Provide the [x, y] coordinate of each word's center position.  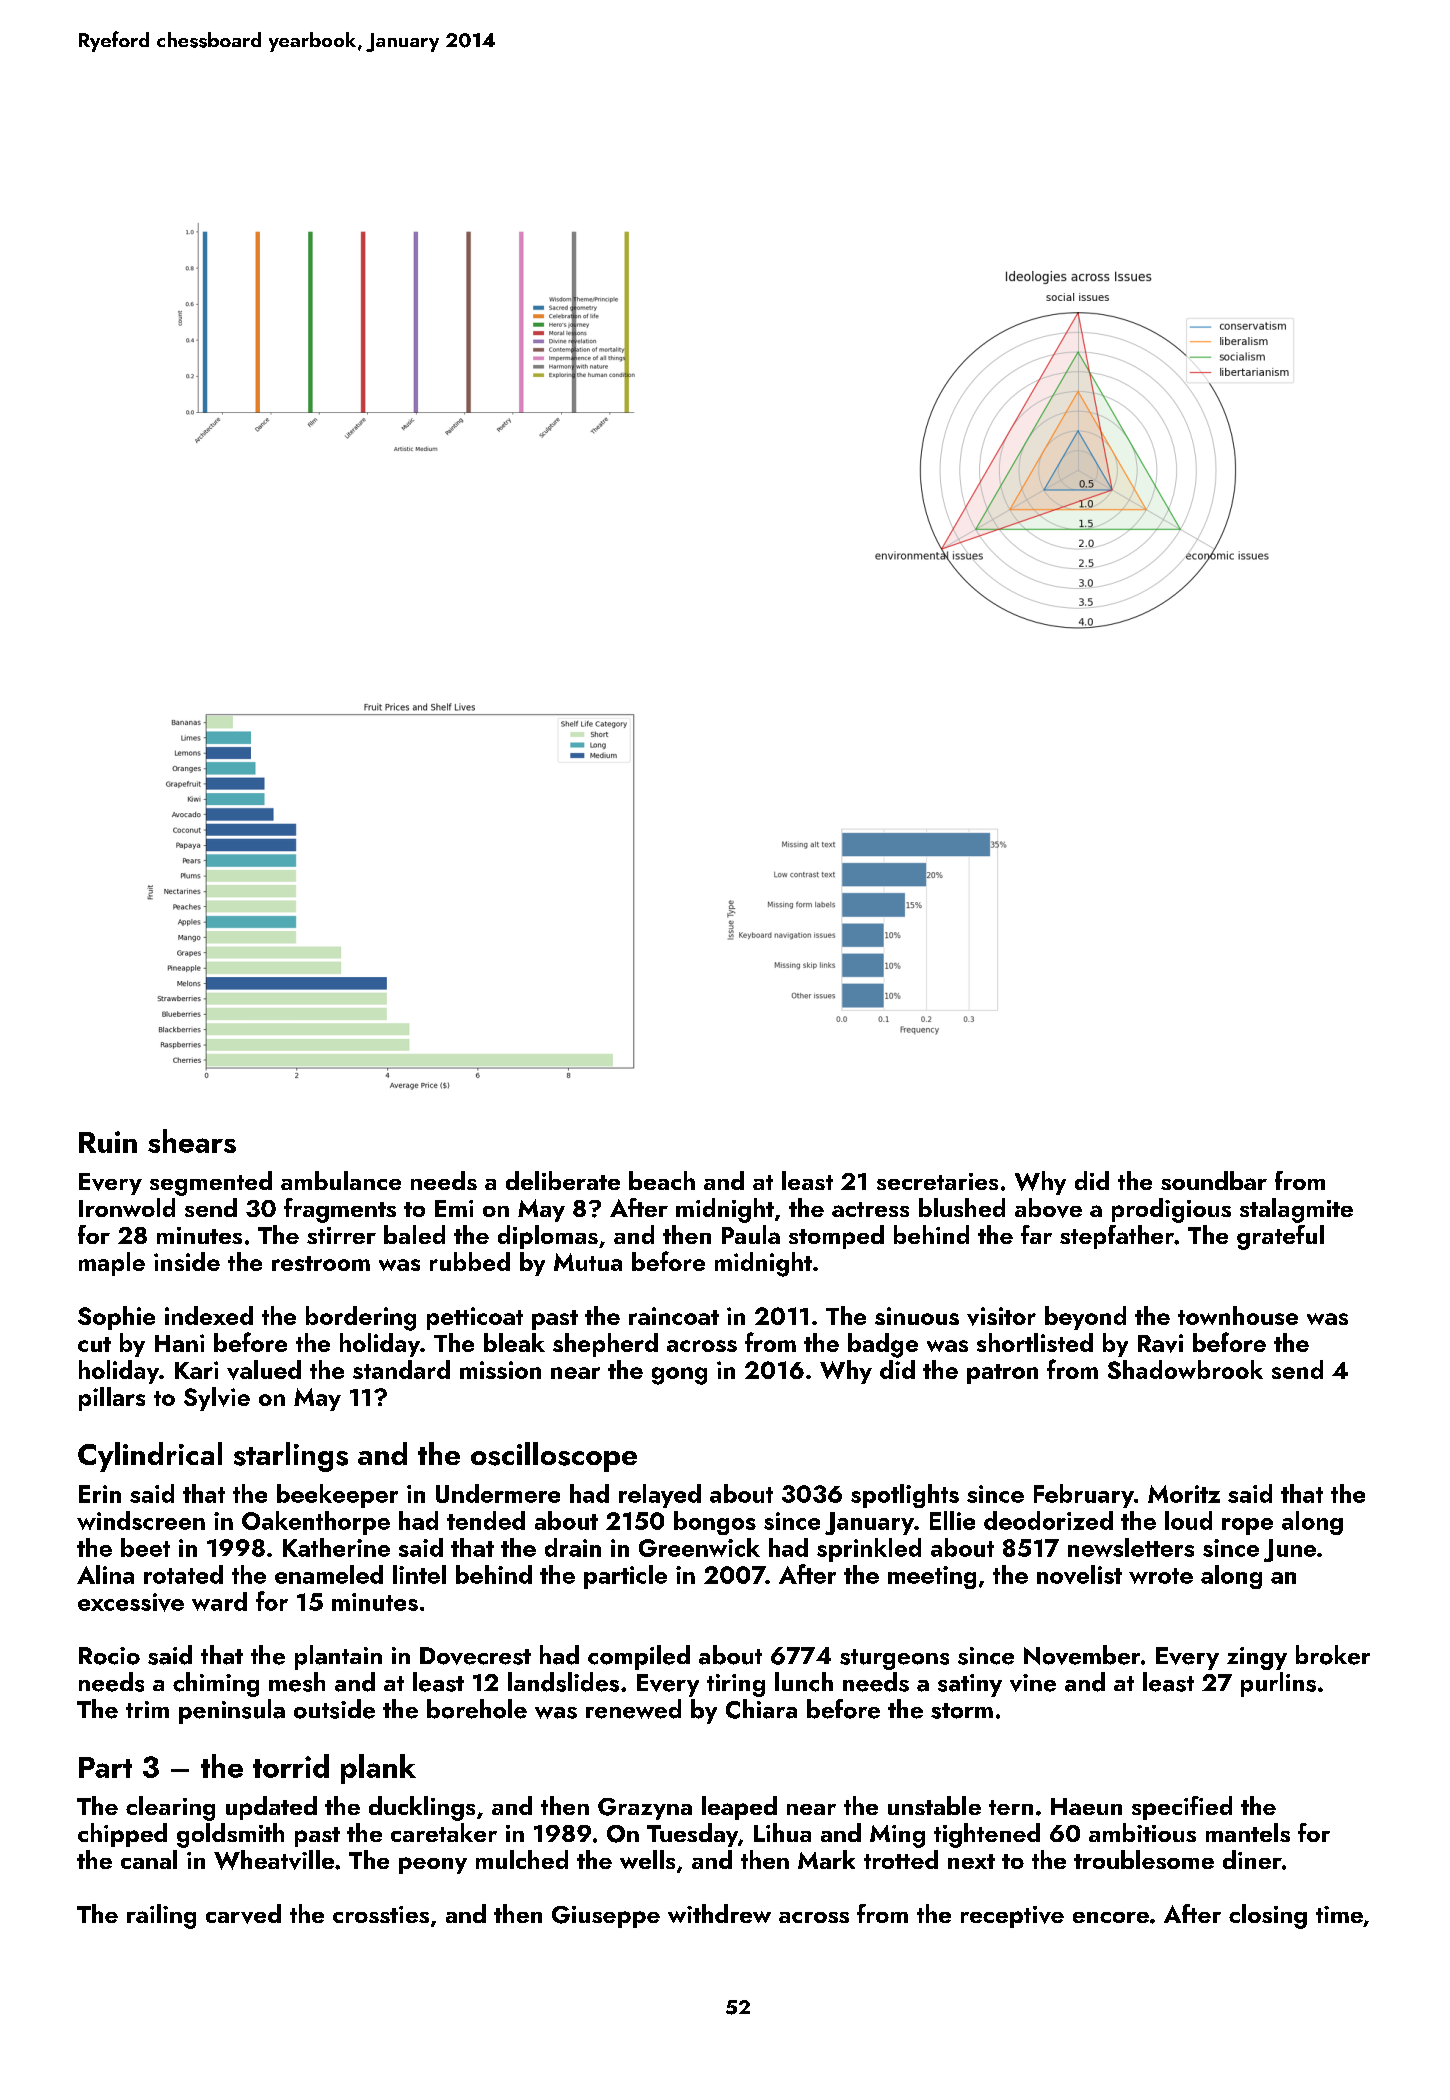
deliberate [563, 1180]
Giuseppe [606, 1917]
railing [161, 1916]
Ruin [108, 1142]
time [1339, 1914]
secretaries [937, 1181]
